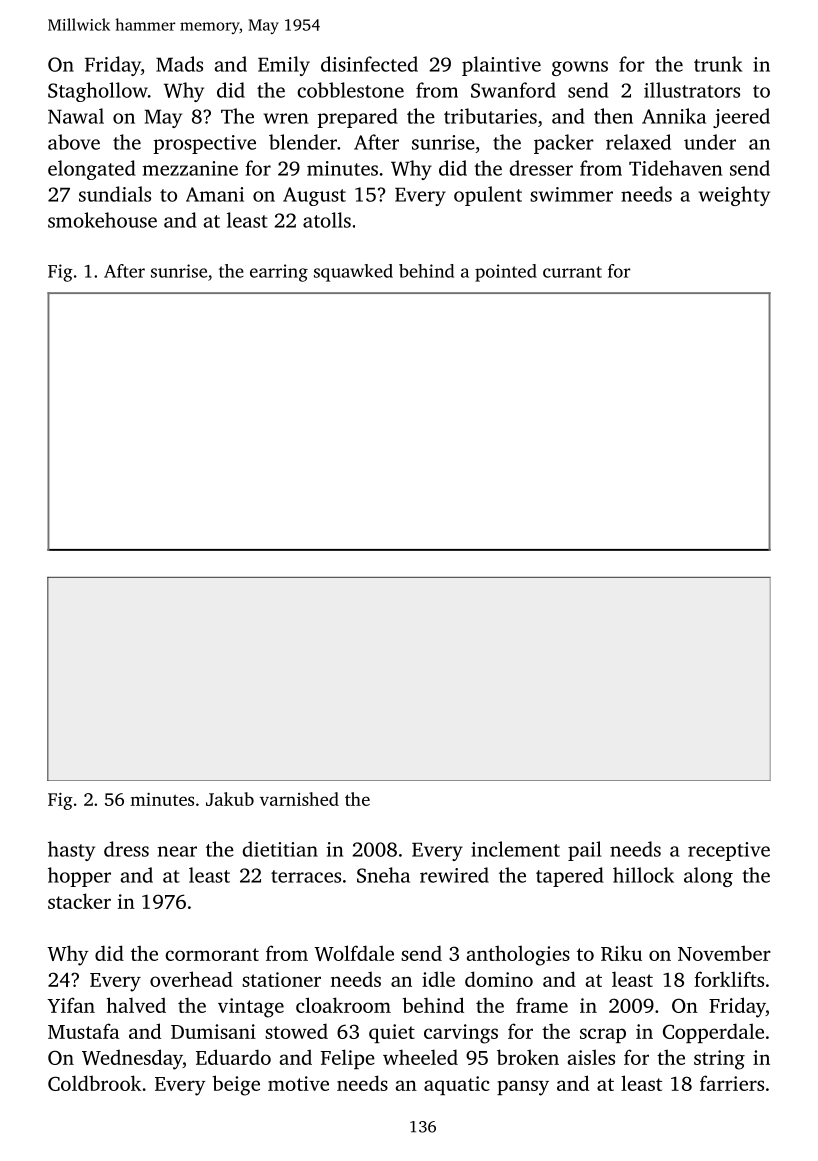  Describe the element at coordinates (515, 849) in the image. I see `inclement` at that location.
